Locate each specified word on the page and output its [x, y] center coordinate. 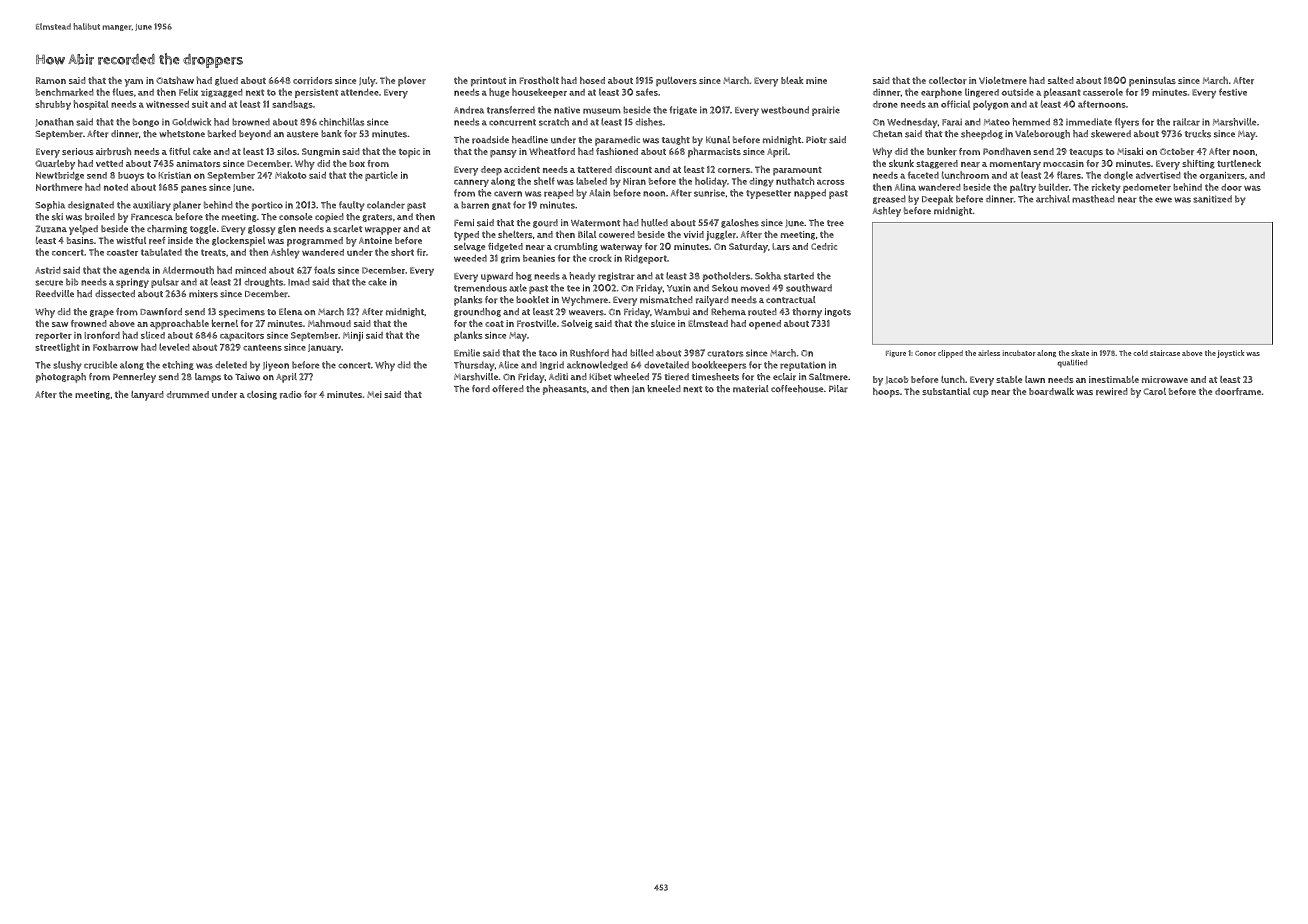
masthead [1093, 199]
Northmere [59, 187]
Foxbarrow [115, 347]
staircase [1165, 353]
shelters [515, 234]
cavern [508, 194]
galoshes [740, 223]
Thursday [474, 366]
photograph [61, 378]
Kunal [718, 140]
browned [251, 122]
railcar [1186, 122]
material [751, 389]
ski [57, 217]
